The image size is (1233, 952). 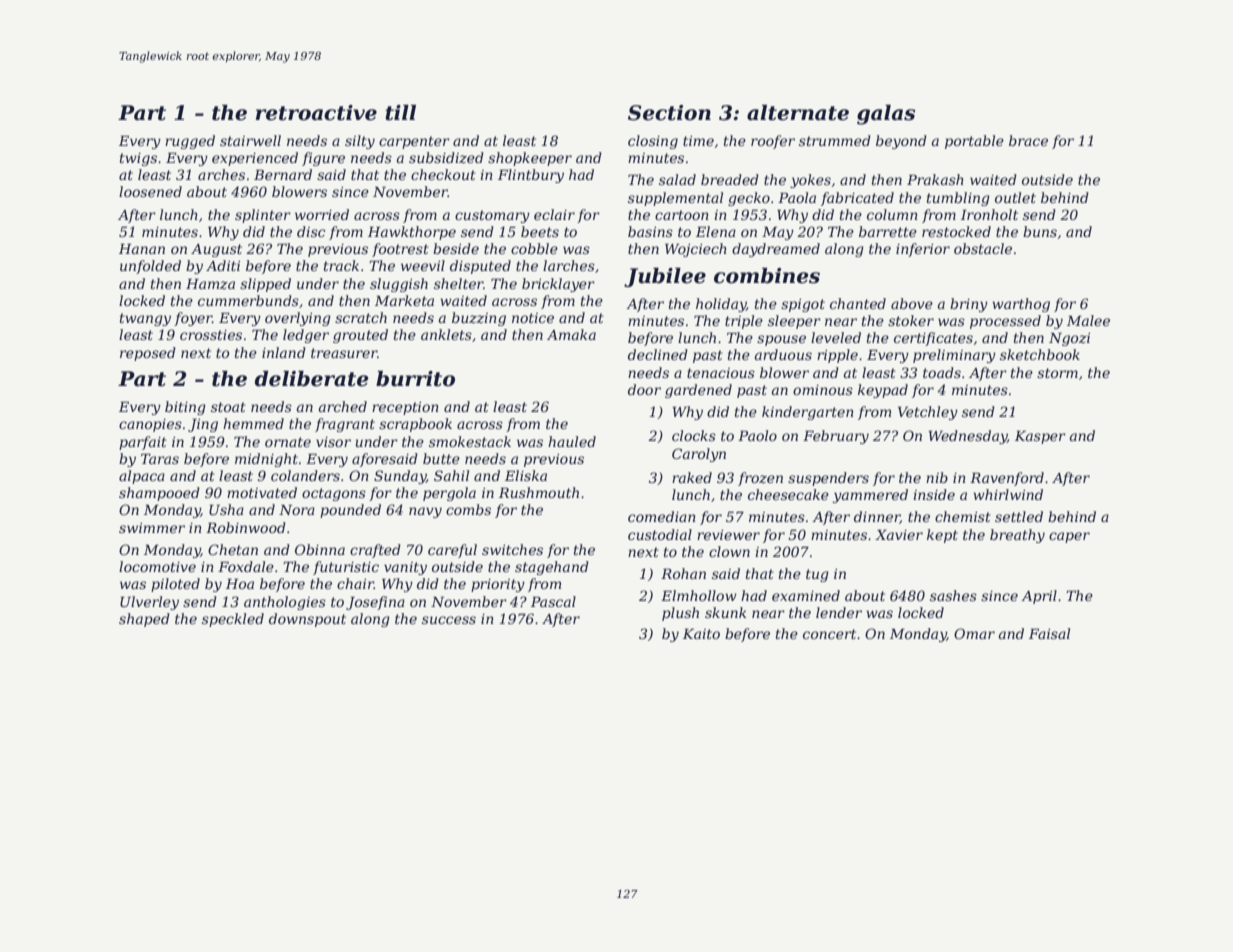 I want to click on stairwell, so click(x=250, y=140).
